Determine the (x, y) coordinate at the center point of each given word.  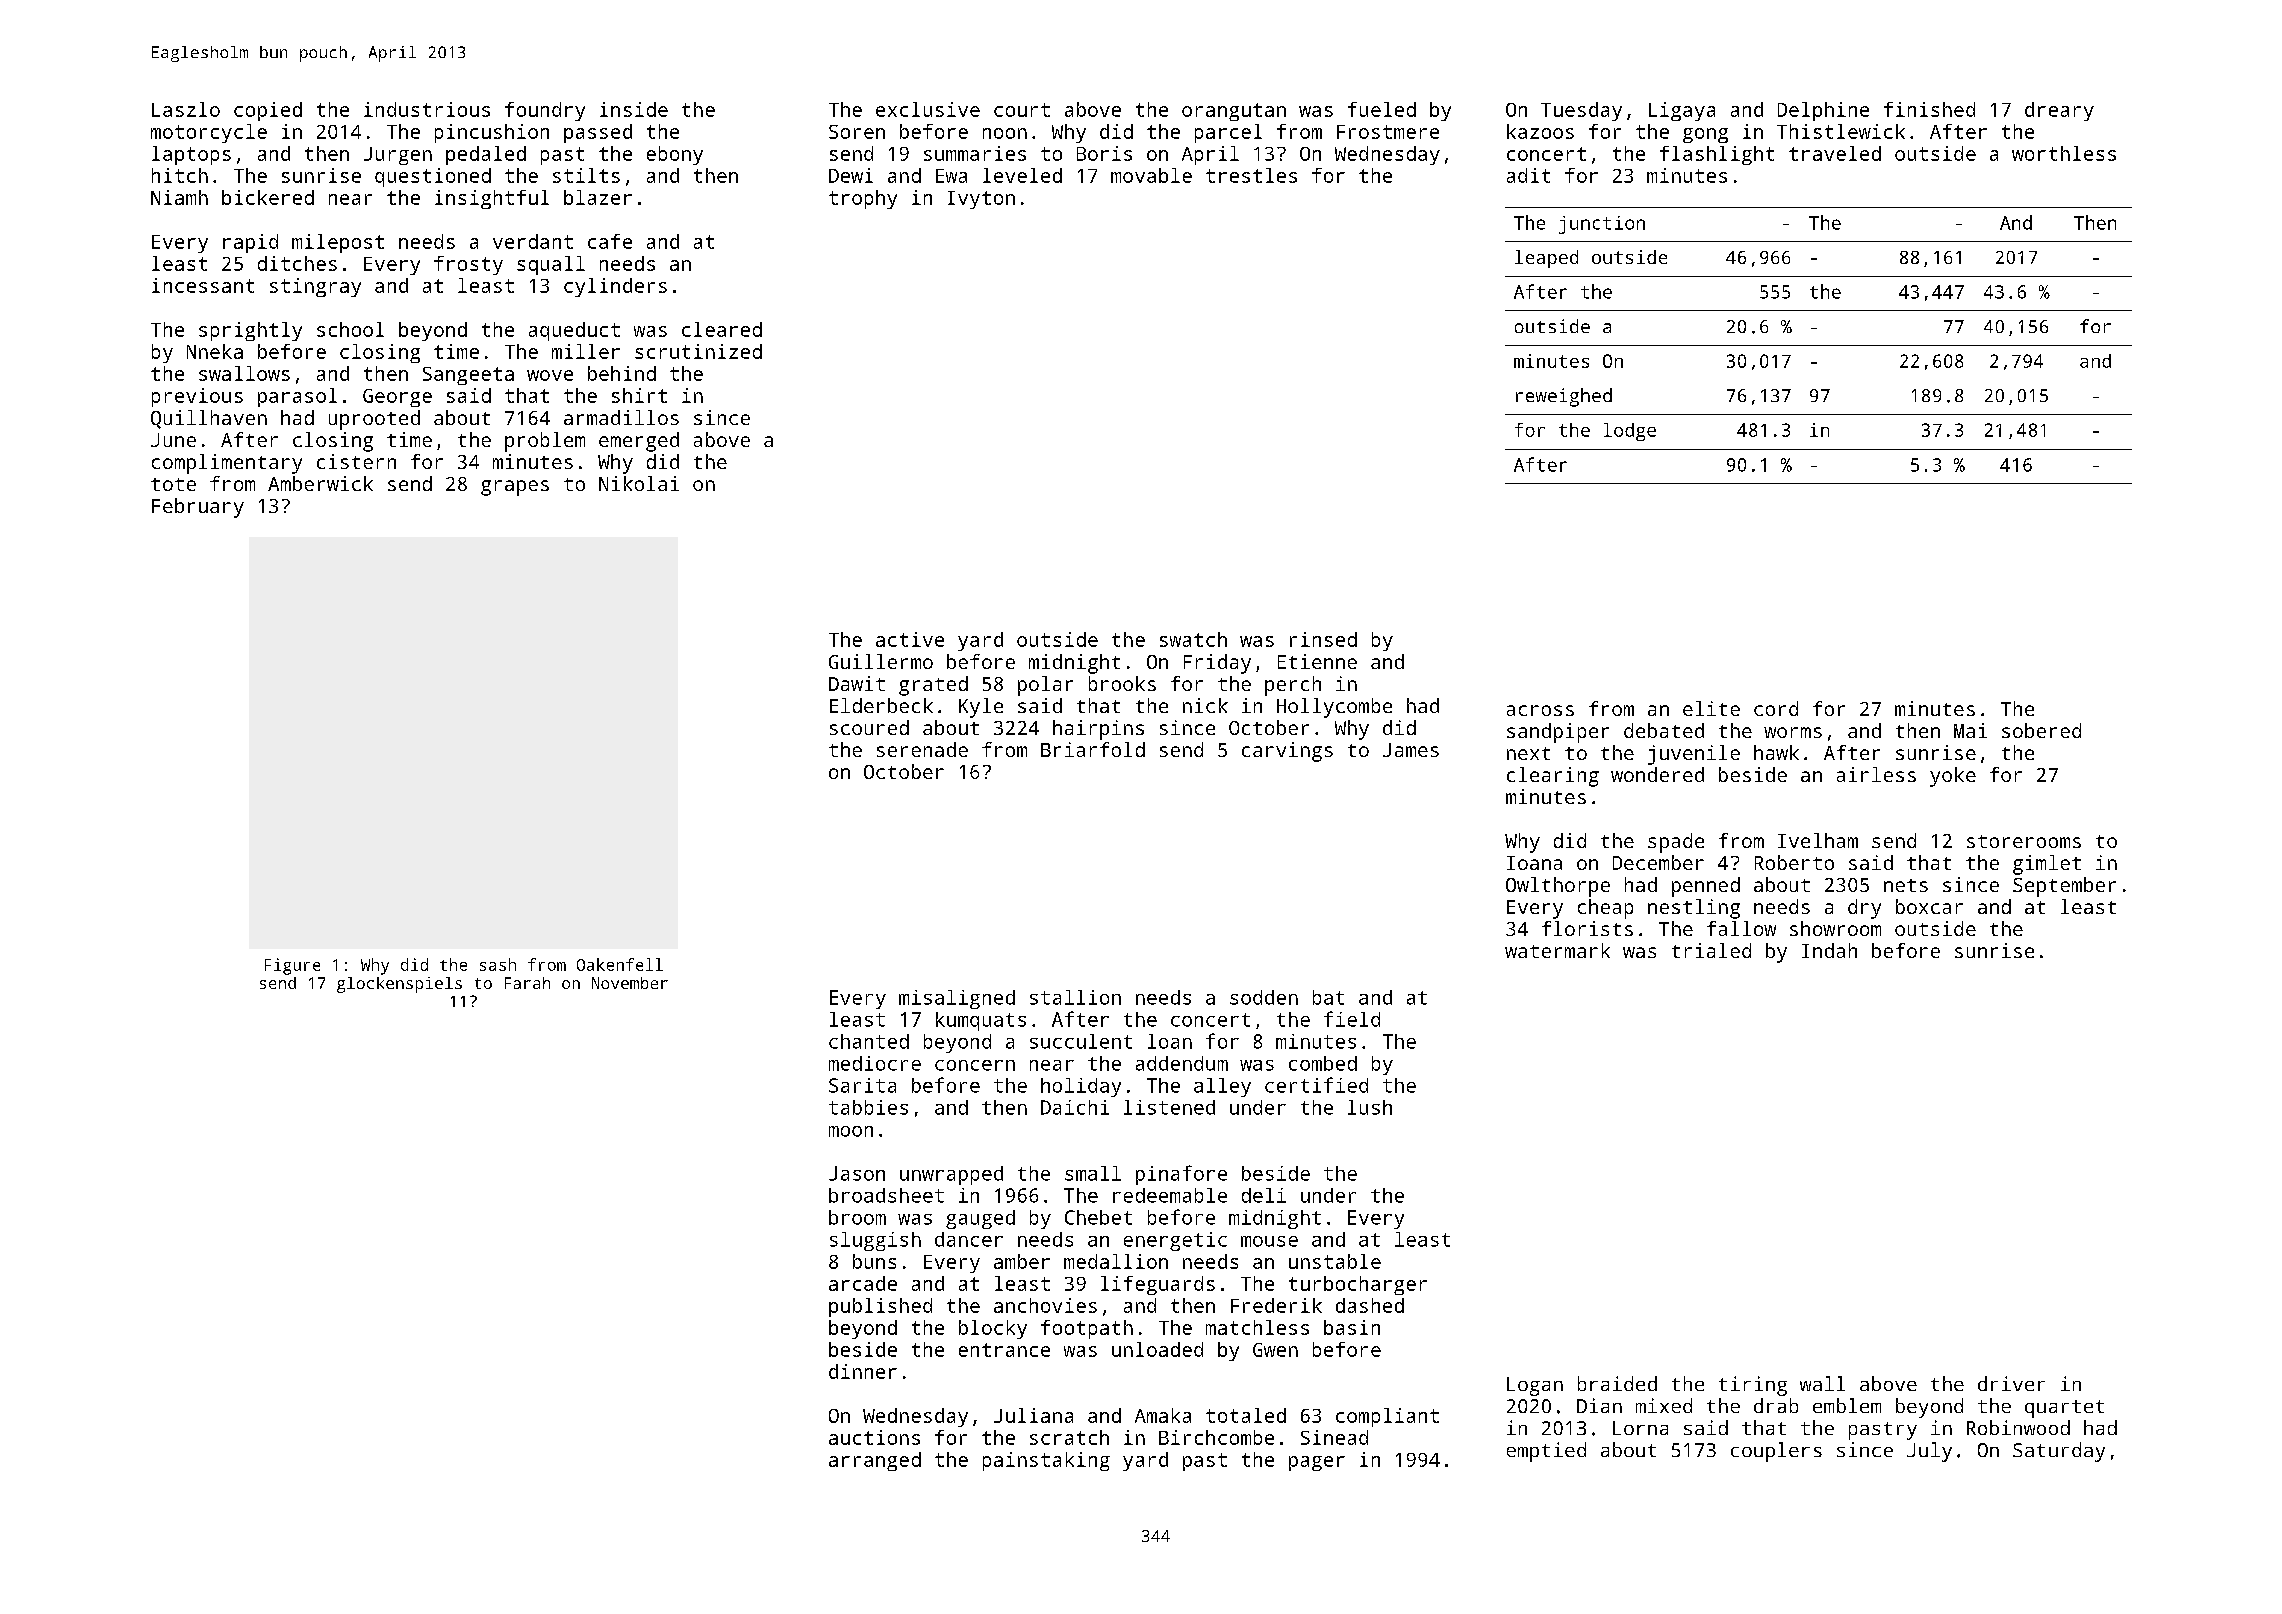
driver (2011, 1383)
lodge (1630, 432)
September (2064, 887)
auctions (874, 1437)
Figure (292, 966)
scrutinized (698, 351)
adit (1528, 175)
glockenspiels (399, 985)
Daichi (1075, 1107)
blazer (598, 197)
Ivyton (981, 200)
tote (173, 484)
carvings (1287, 752)
